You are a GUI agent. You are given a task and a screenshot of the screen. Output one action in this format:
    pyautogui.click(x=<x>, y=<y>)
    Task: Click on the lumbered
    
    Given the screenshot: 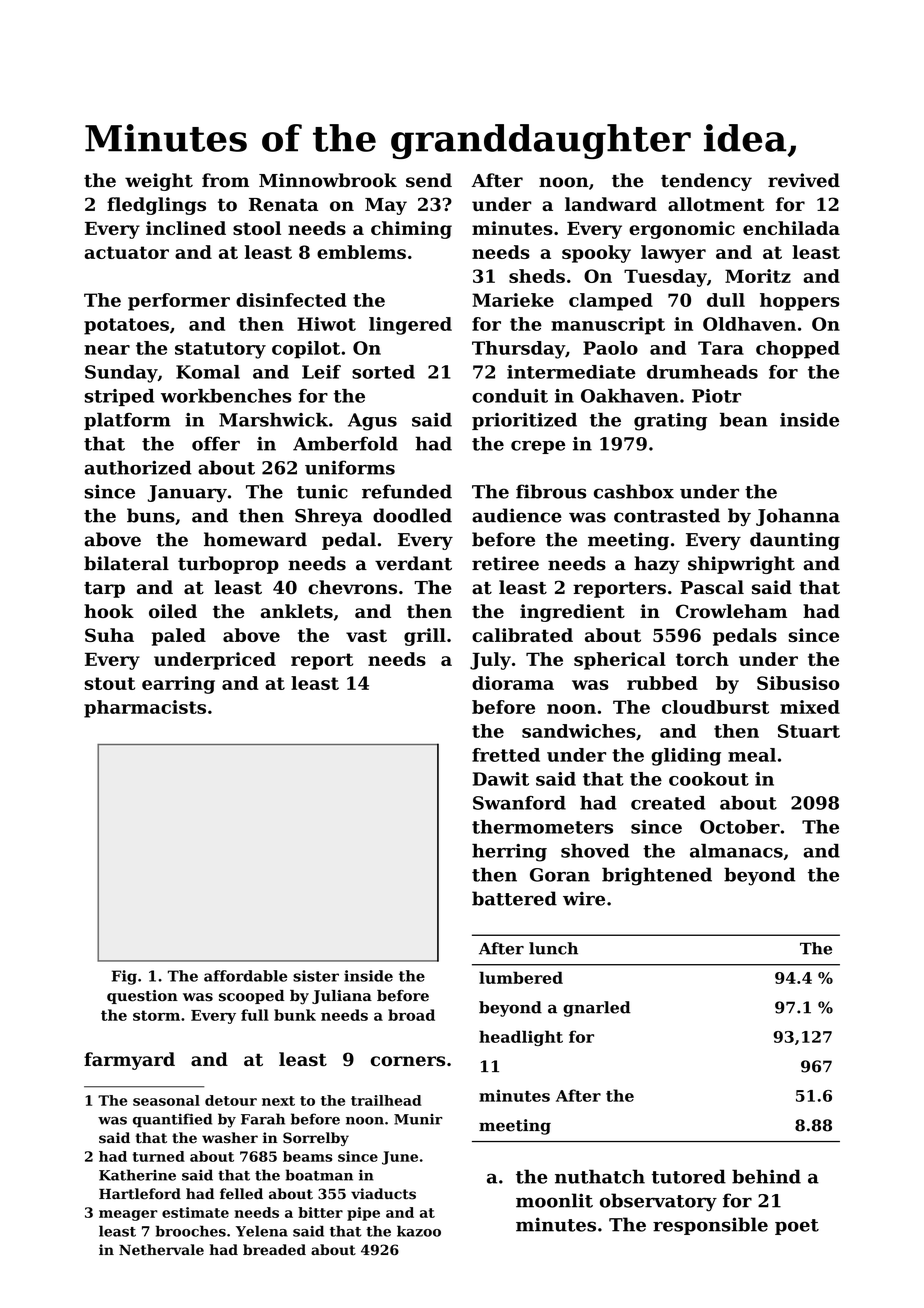 What is the action you would take?
    pyautogui.click(x=521, y=977)
